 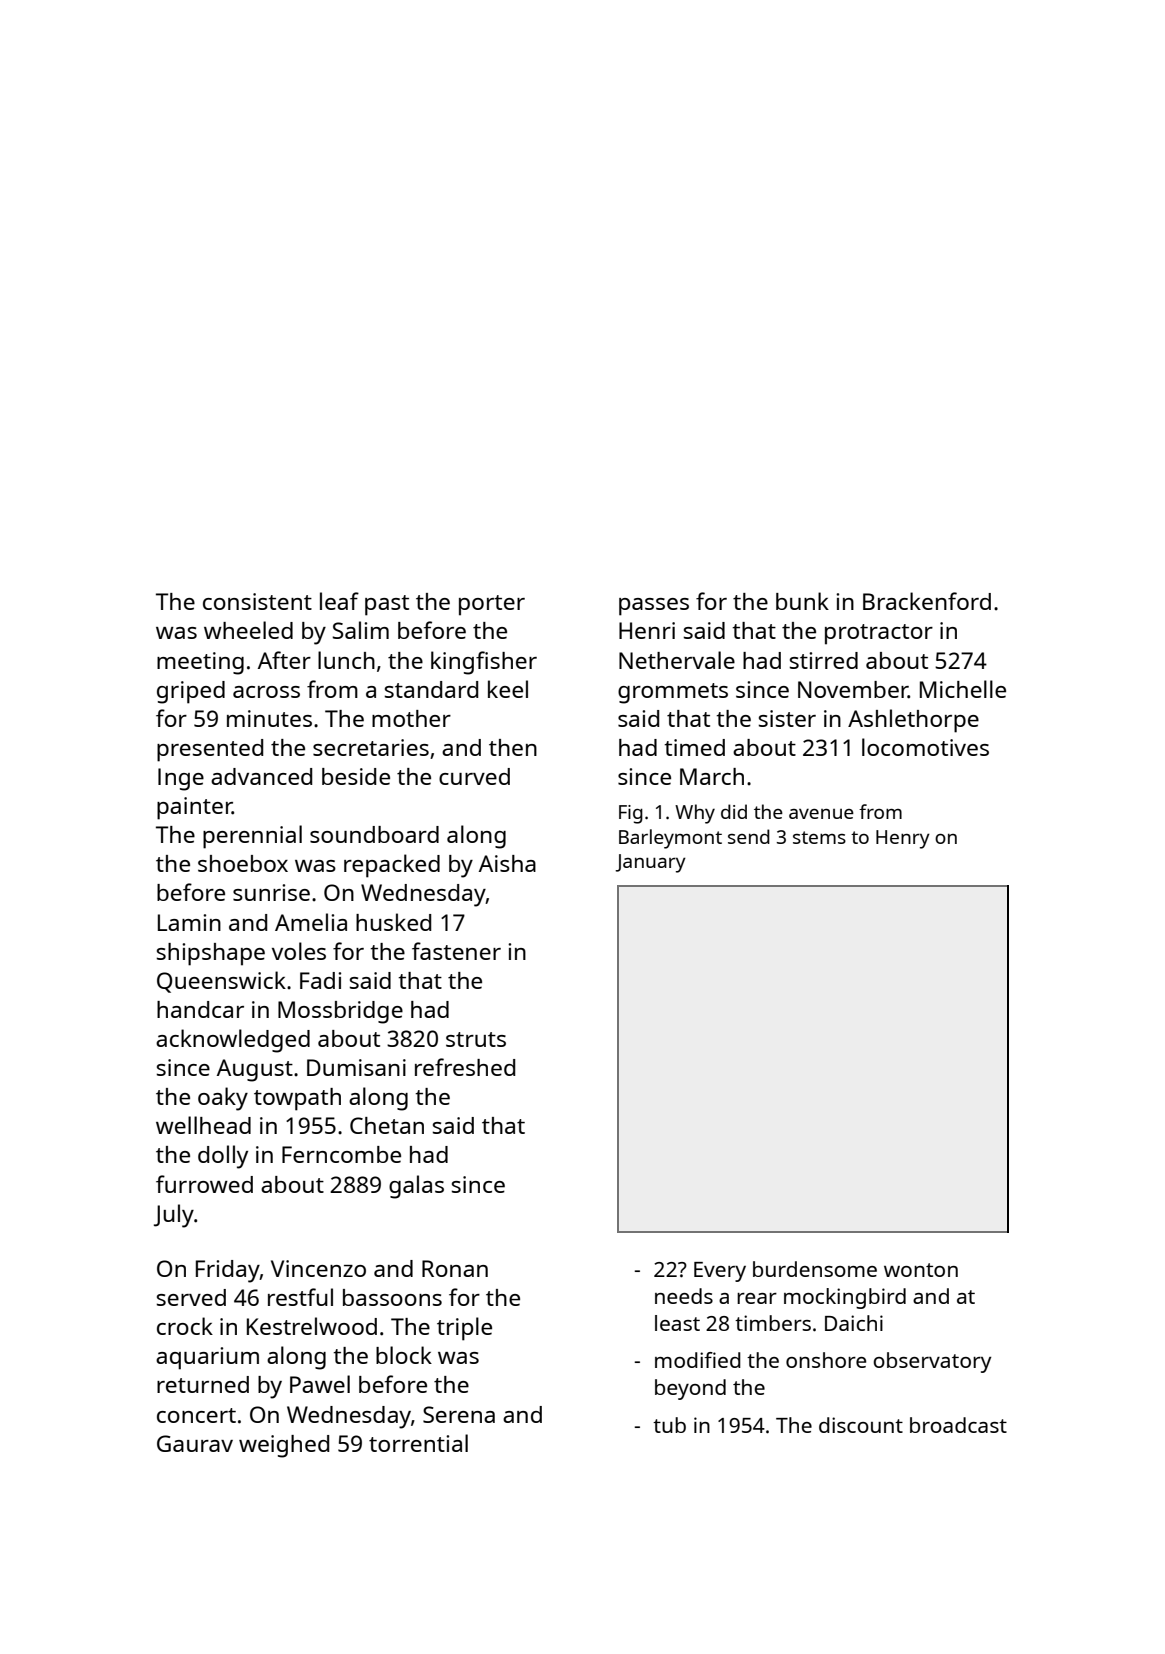 What do you see at coordinates (720, 1272) in the screenshot?
I see `Every` at bounding box center [720, 1272].
